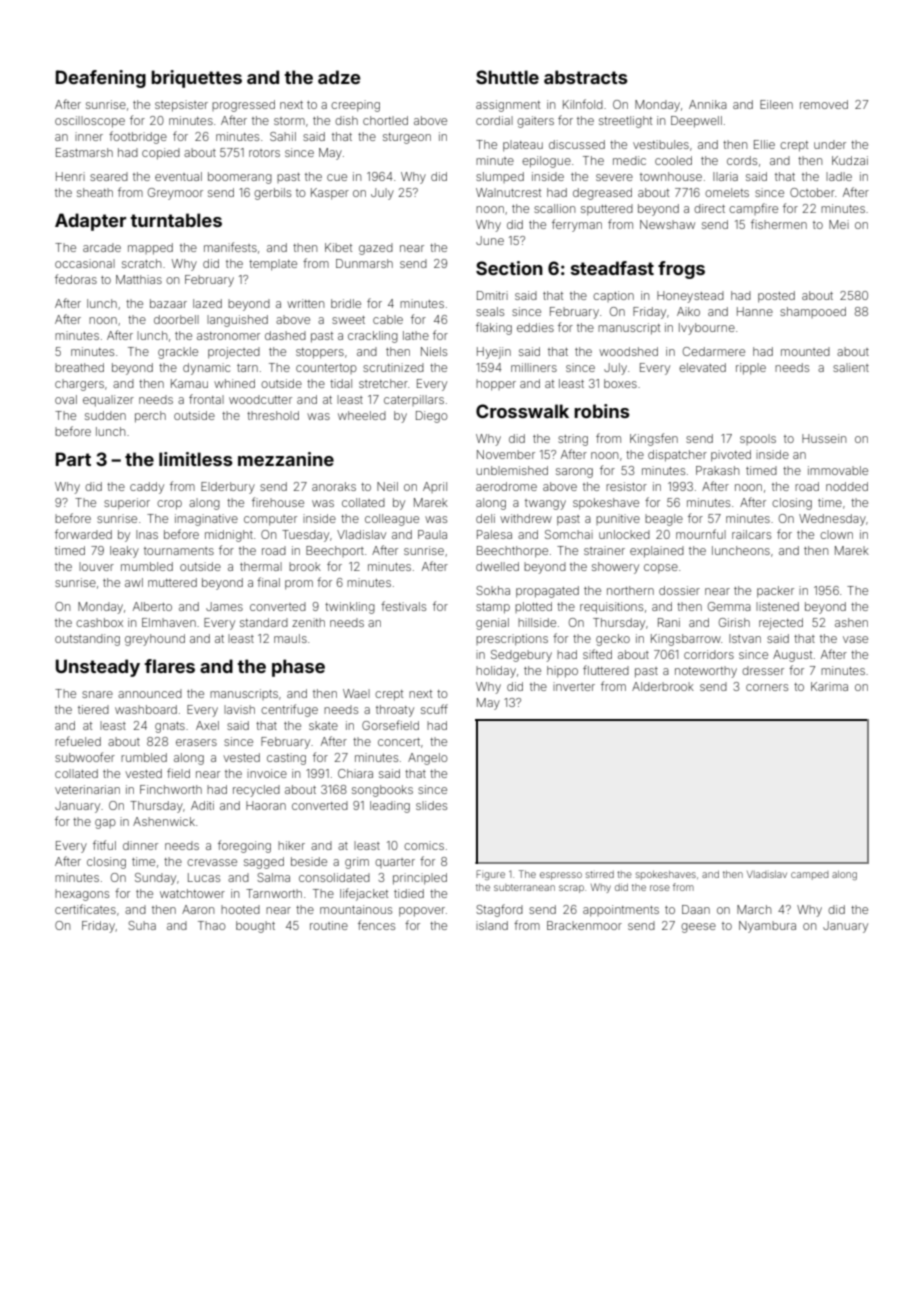  Describe the element at coordinates (161, 154) in the screenshot. I see `copied` at that location.
